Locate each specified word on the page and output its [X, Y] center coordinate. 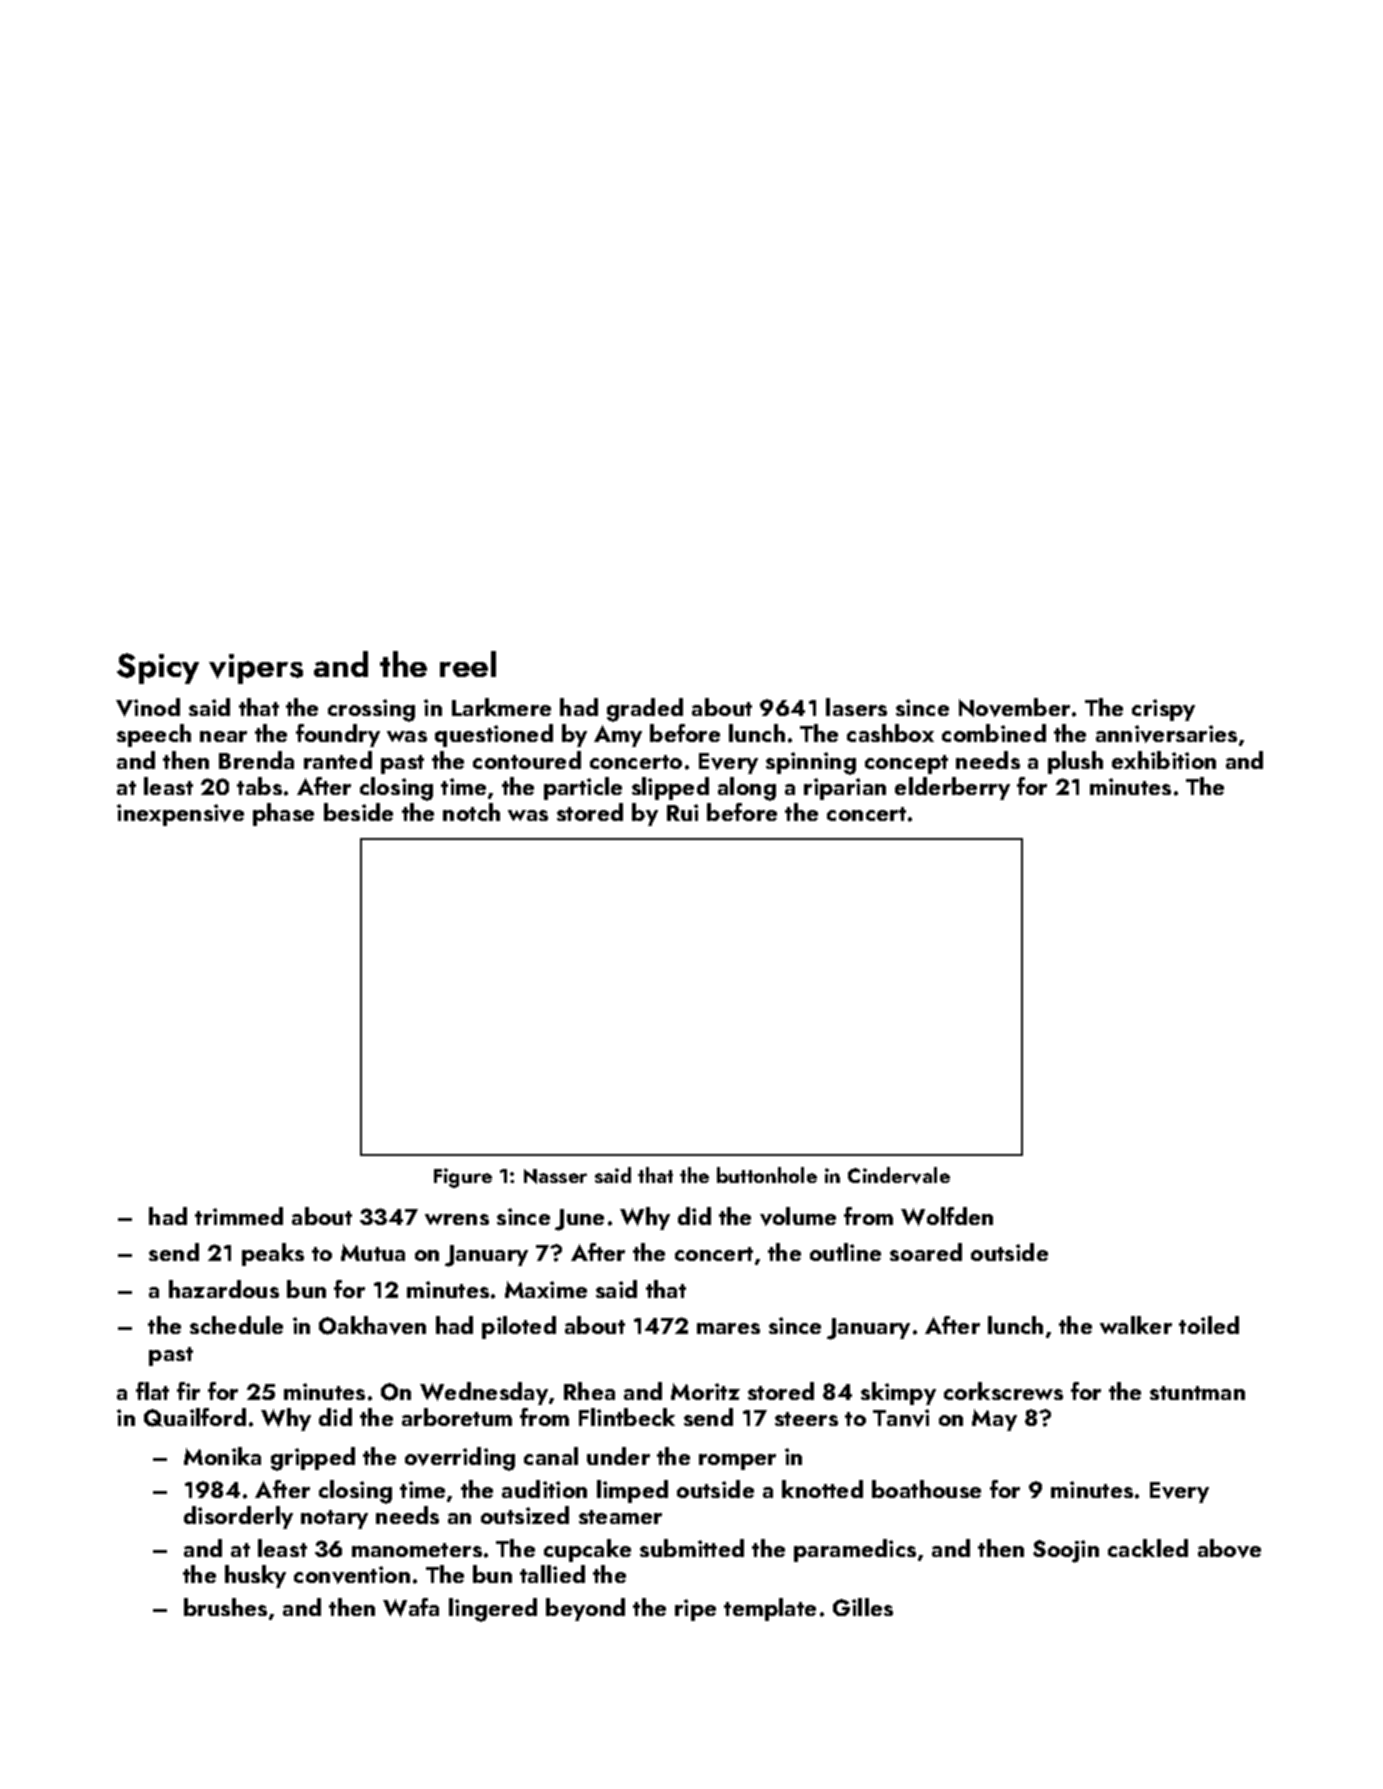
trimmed [239, 1216]
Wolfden [947, 1216]
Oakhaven [372, 1325]
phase [283, 814]
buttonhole [767, 1175]
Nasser [555, 1176]
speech [154, 735]
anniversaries [1166, 734]
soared [926, 1252]
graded [645, 710]
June [579, 1220]
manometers [417, 1550]
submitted [692, 1548]
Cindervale [899, 1175]
